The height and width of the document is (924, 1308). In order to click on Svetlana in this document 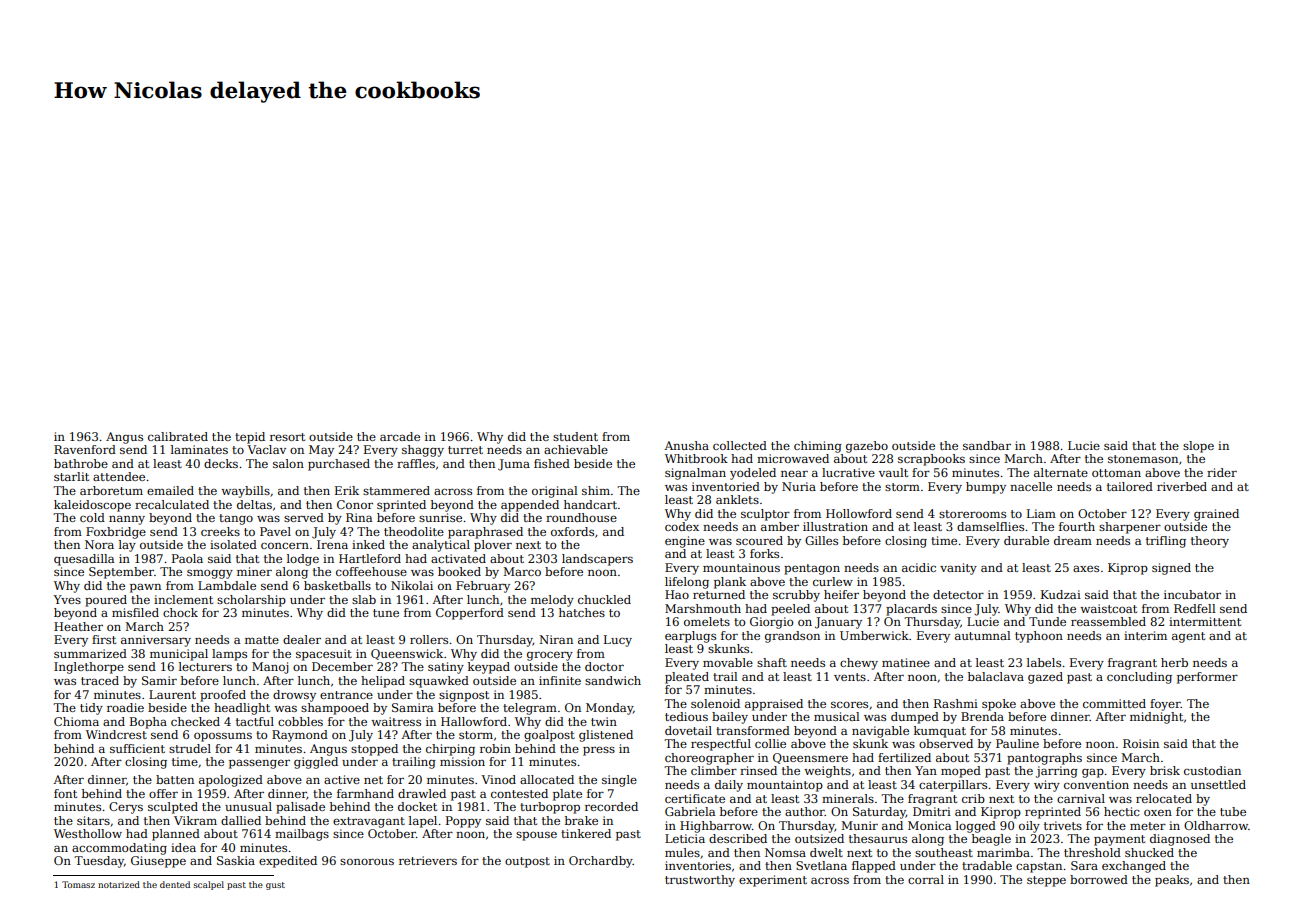, I will do `click(821, 865)`.
